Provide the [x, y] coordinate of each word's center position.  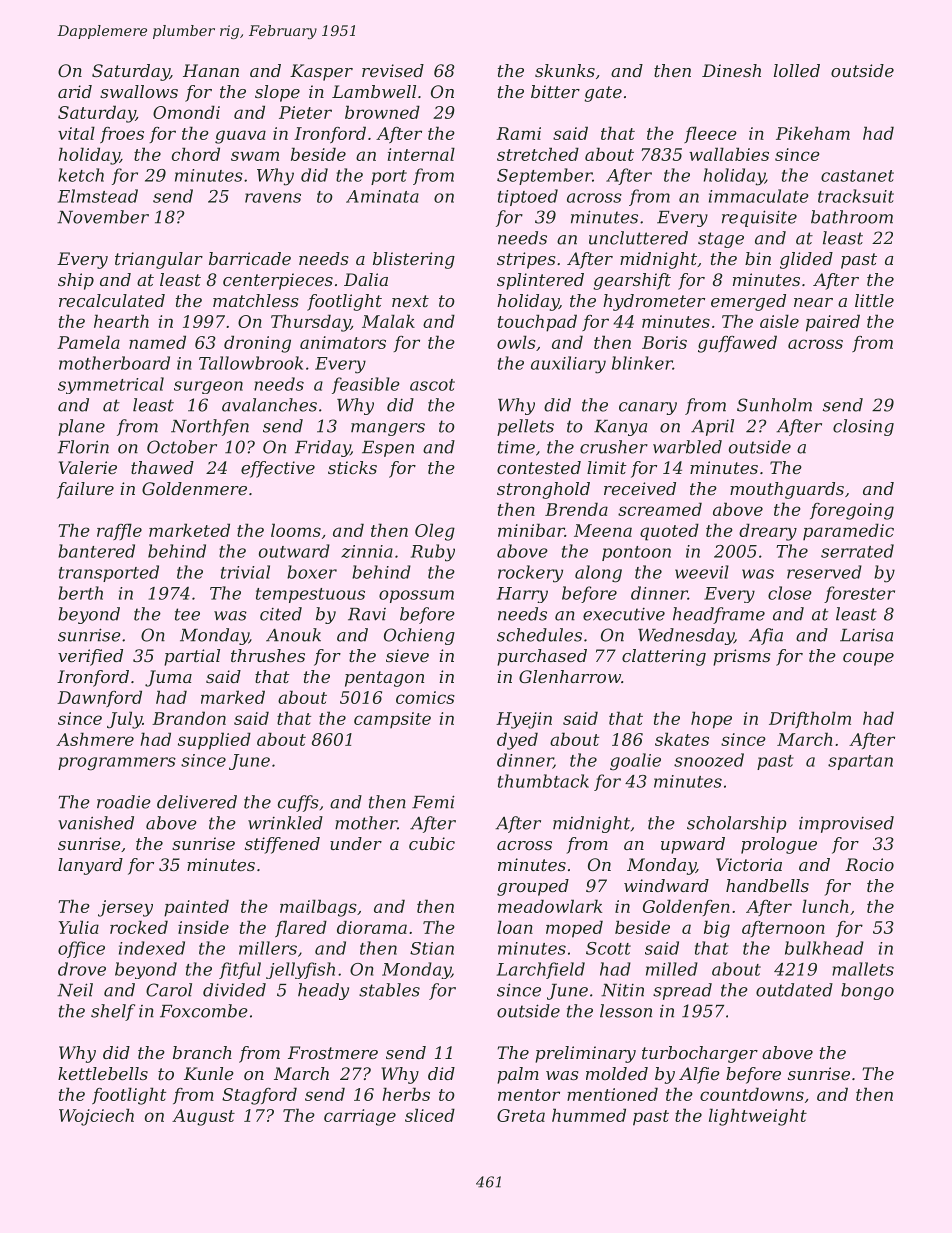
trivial [245, 572]
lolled [797, 70]
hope [711, 720]
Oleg [435, 532]
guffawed [737, 344]
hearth [121, 321]
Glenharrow [570, 676]
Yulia [79, 927]
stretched [538, 154]
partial [192, 657]
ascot [432, 385]
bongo [867, 991]
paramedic [848, 531]
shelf [113, 1012]
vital [76, 133]
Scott [608, 948]
